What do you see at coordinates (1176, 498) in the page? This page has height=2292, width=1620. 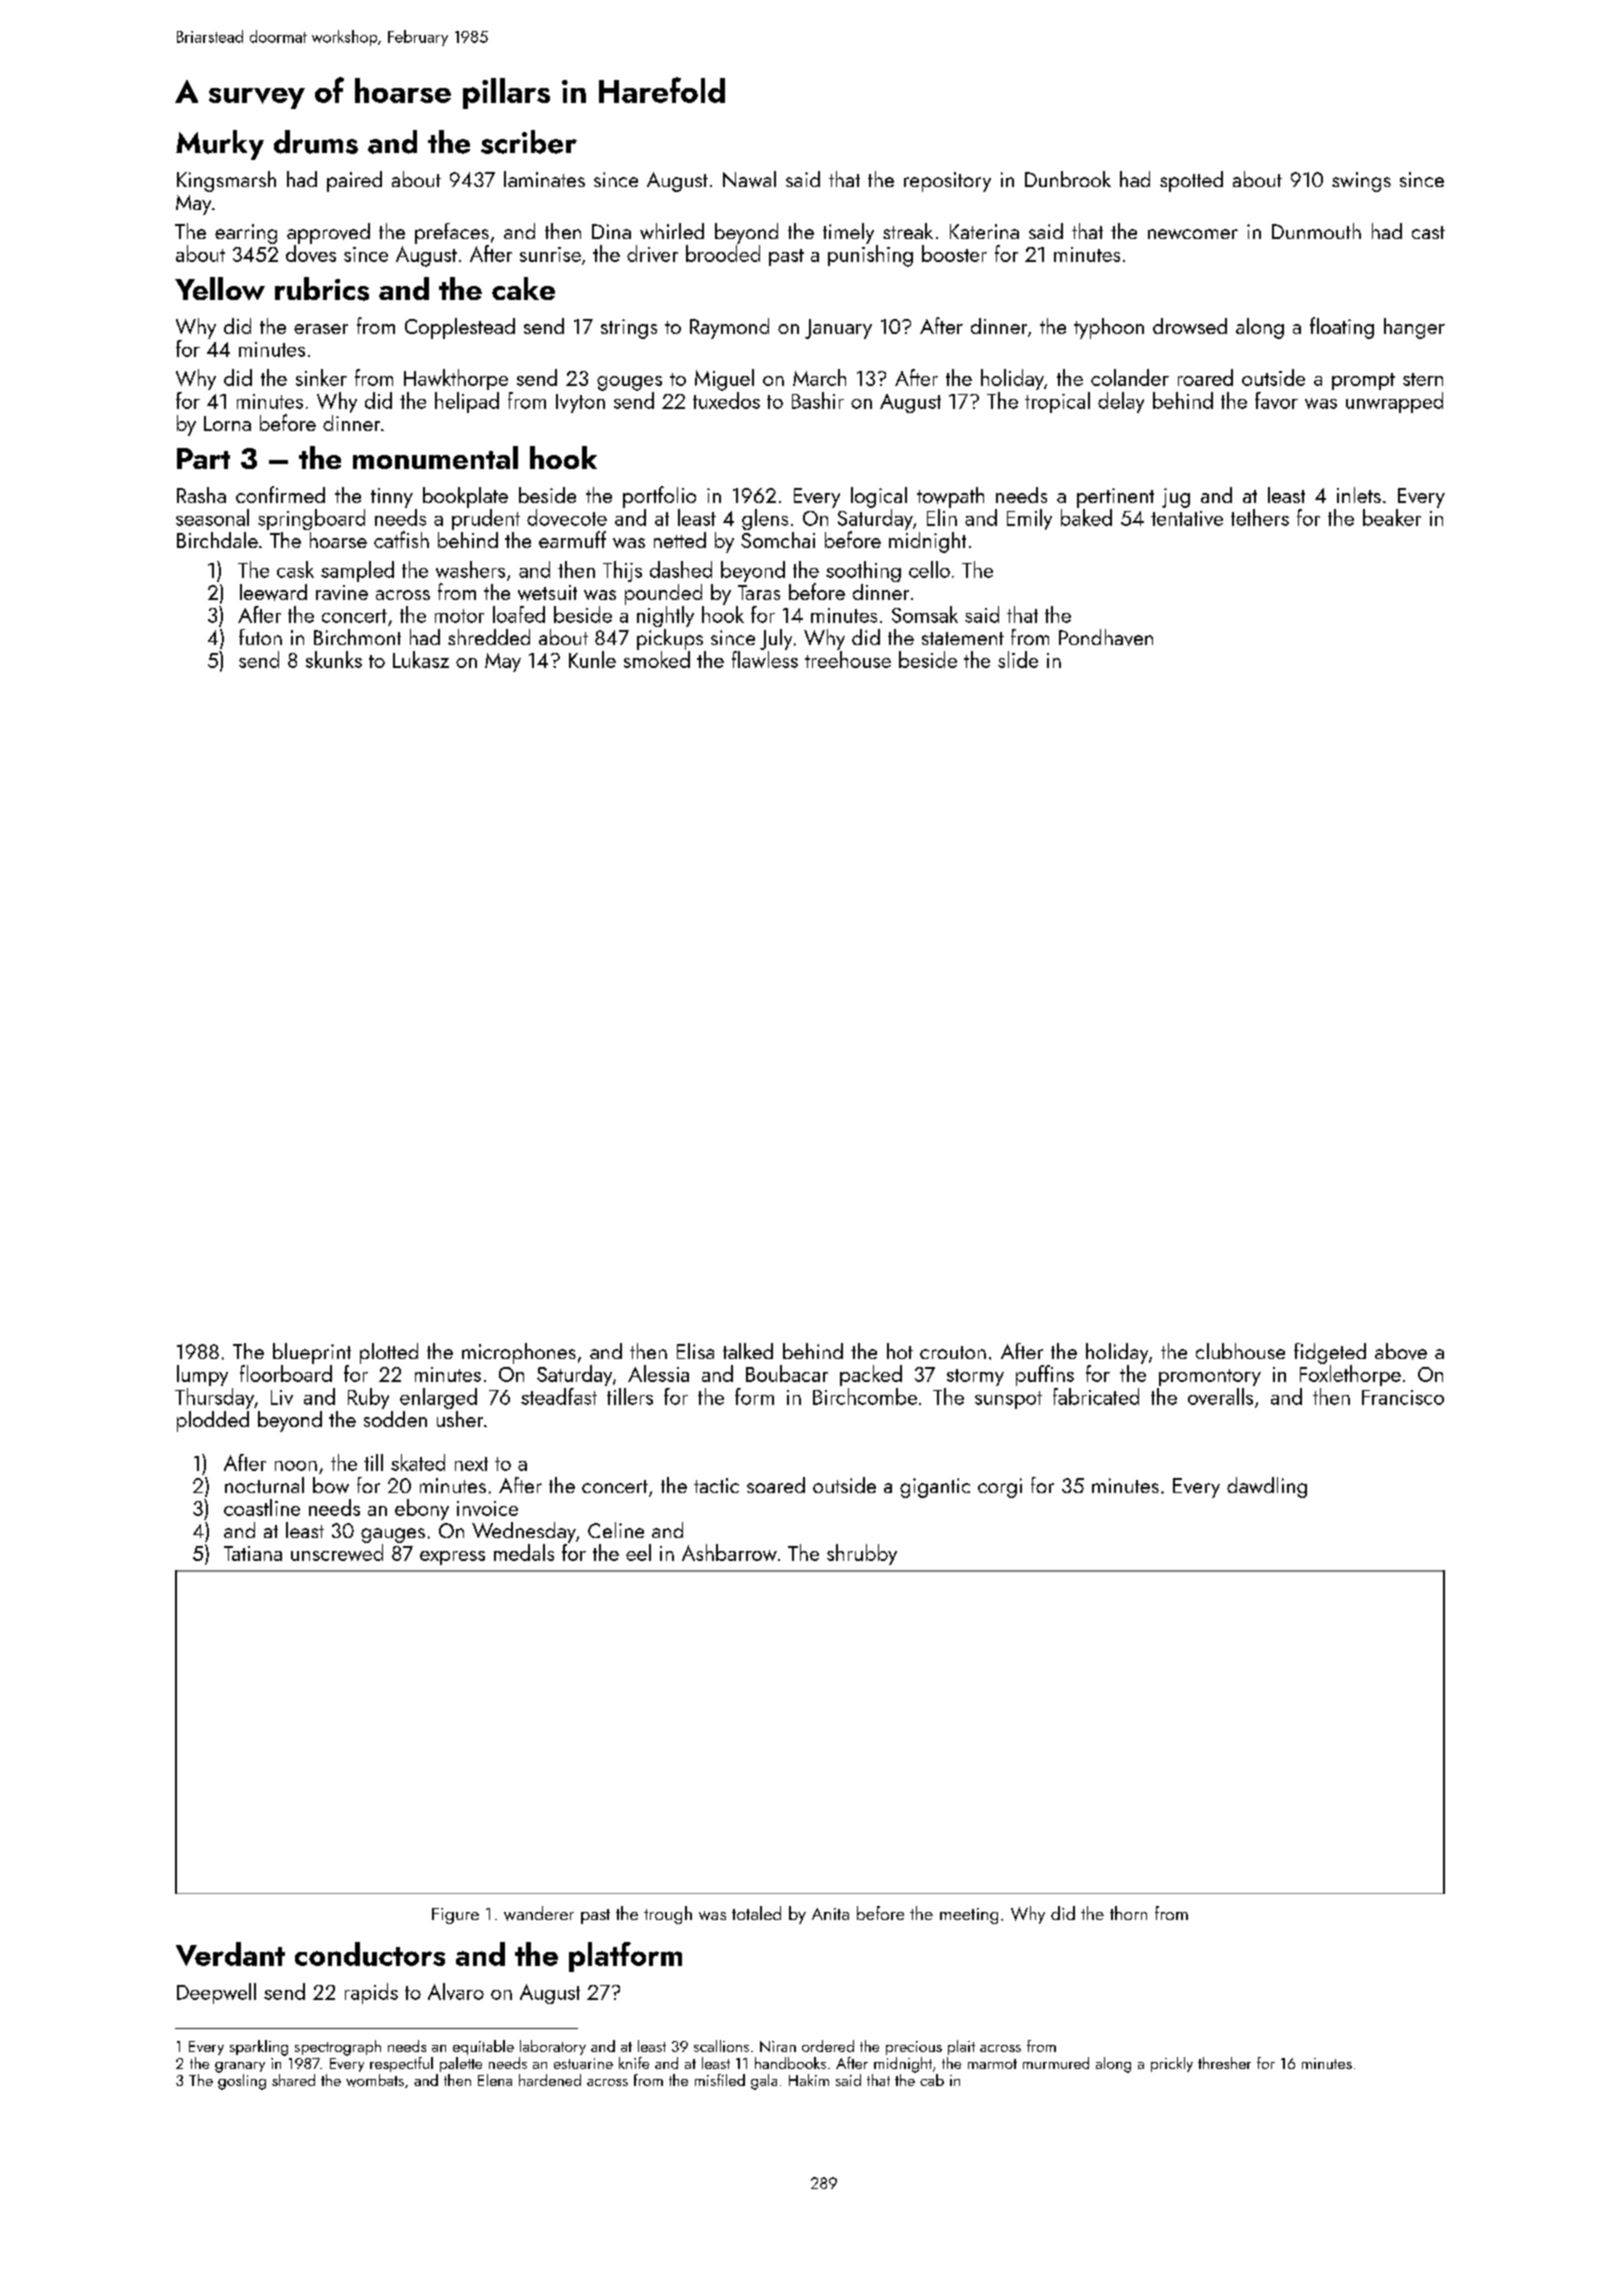 I see `jug` at bounding box center [1176, 498].
